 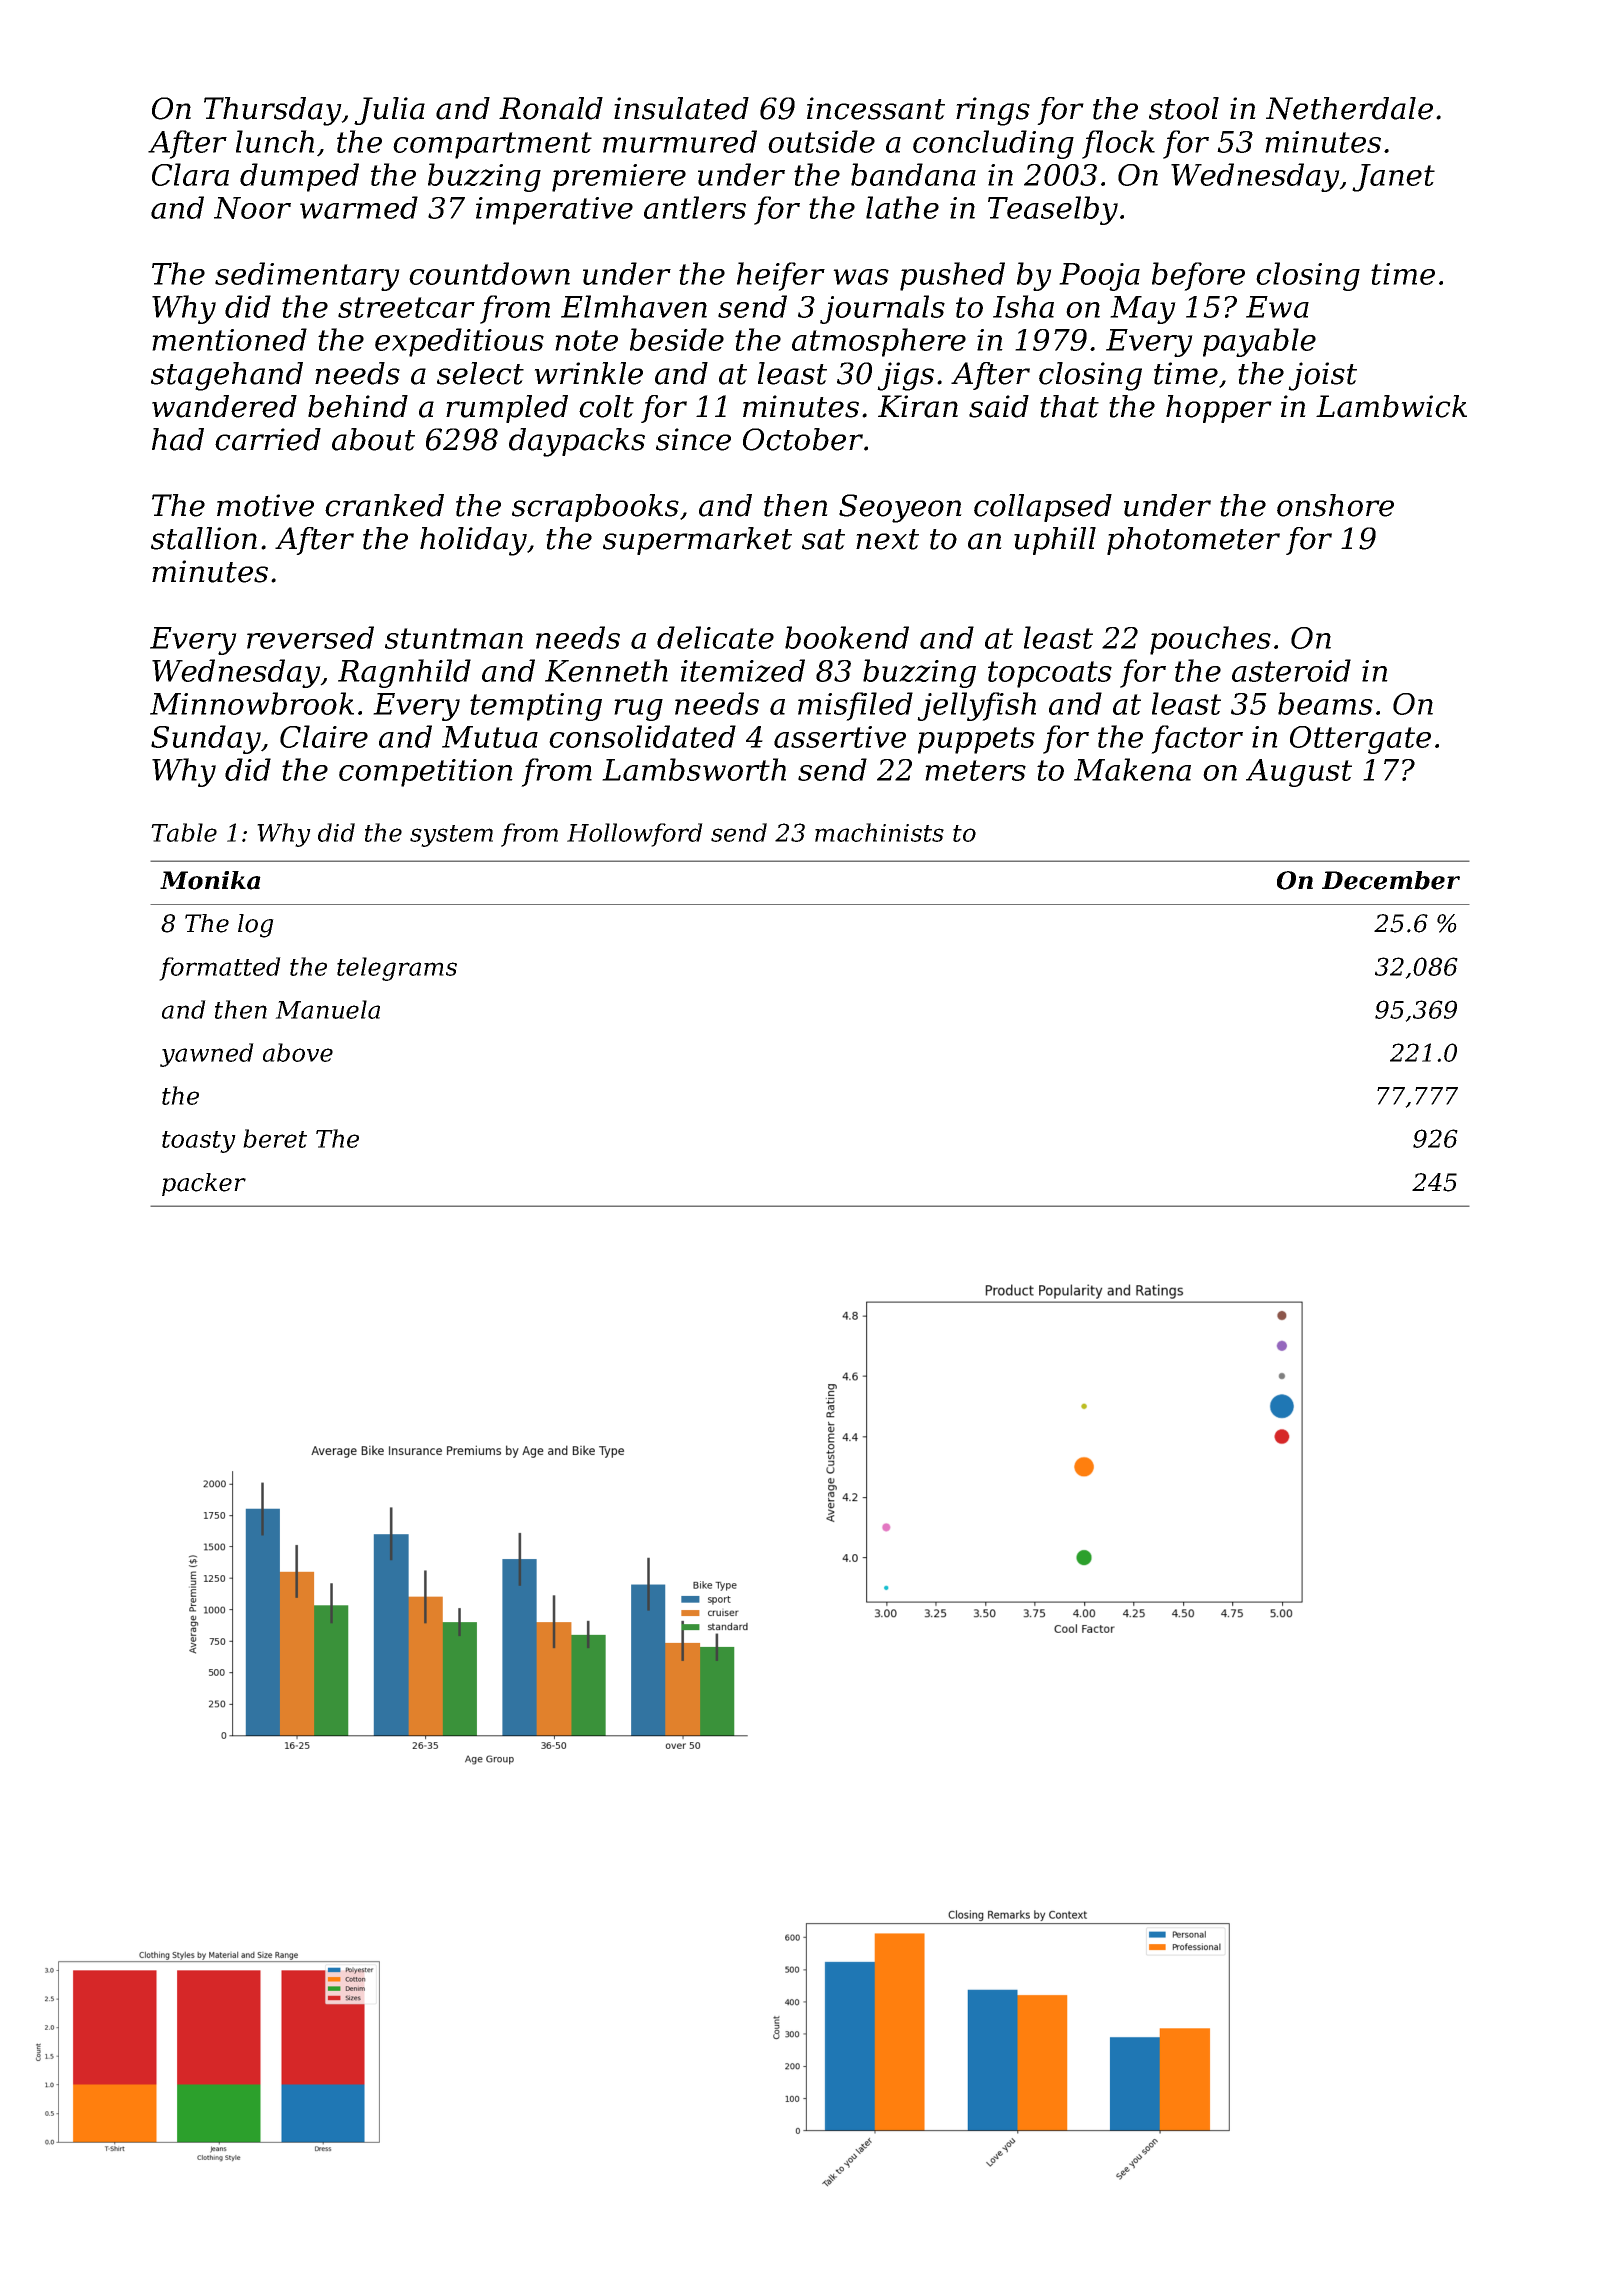 What do you see at coordinates (1349, 108) in the page?
I see `Netherdale` at bounding box center [1349, 108].
